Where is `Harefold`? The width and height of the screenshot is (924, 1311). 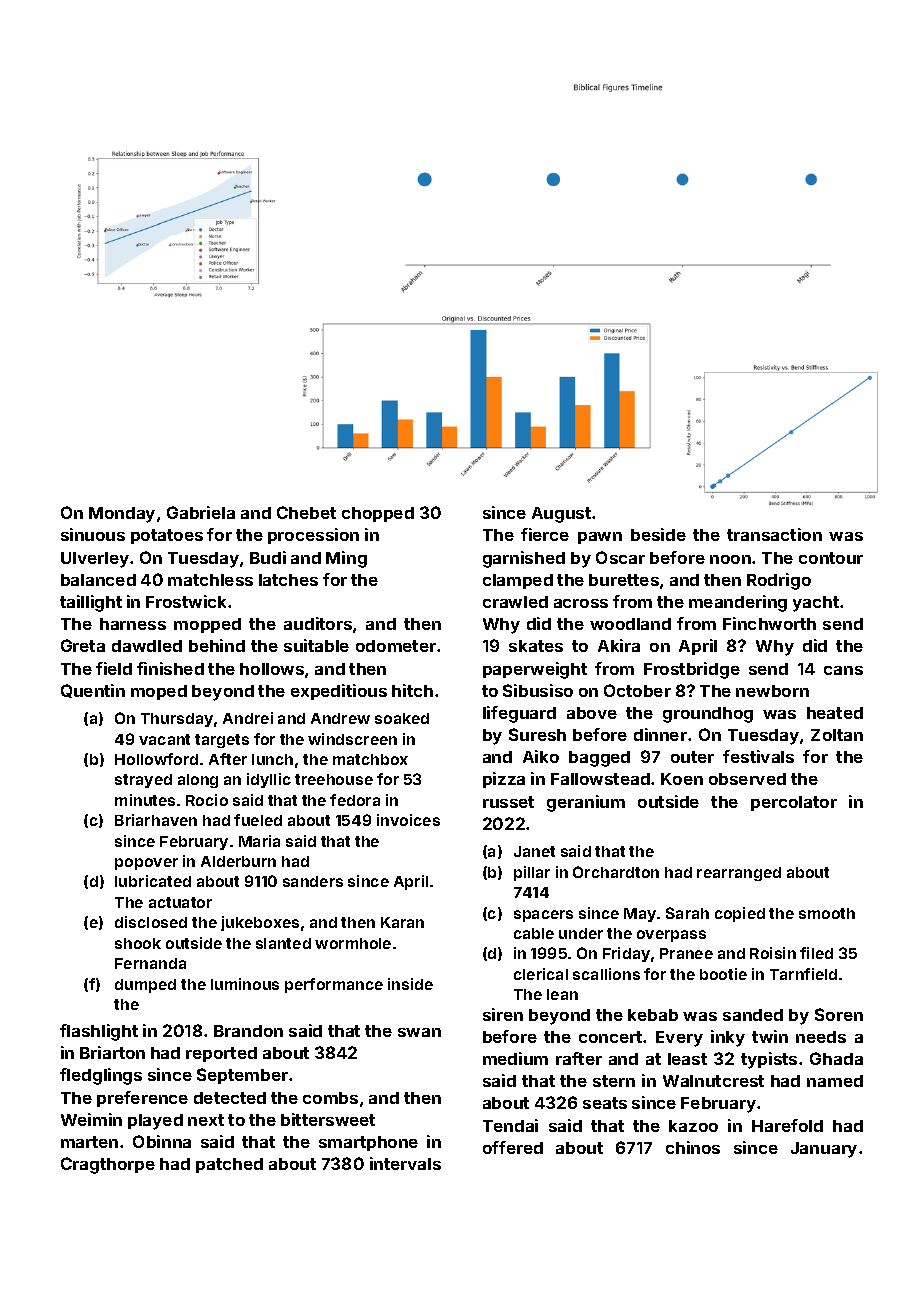 Harefold is located at coordinates (787, 1125).
